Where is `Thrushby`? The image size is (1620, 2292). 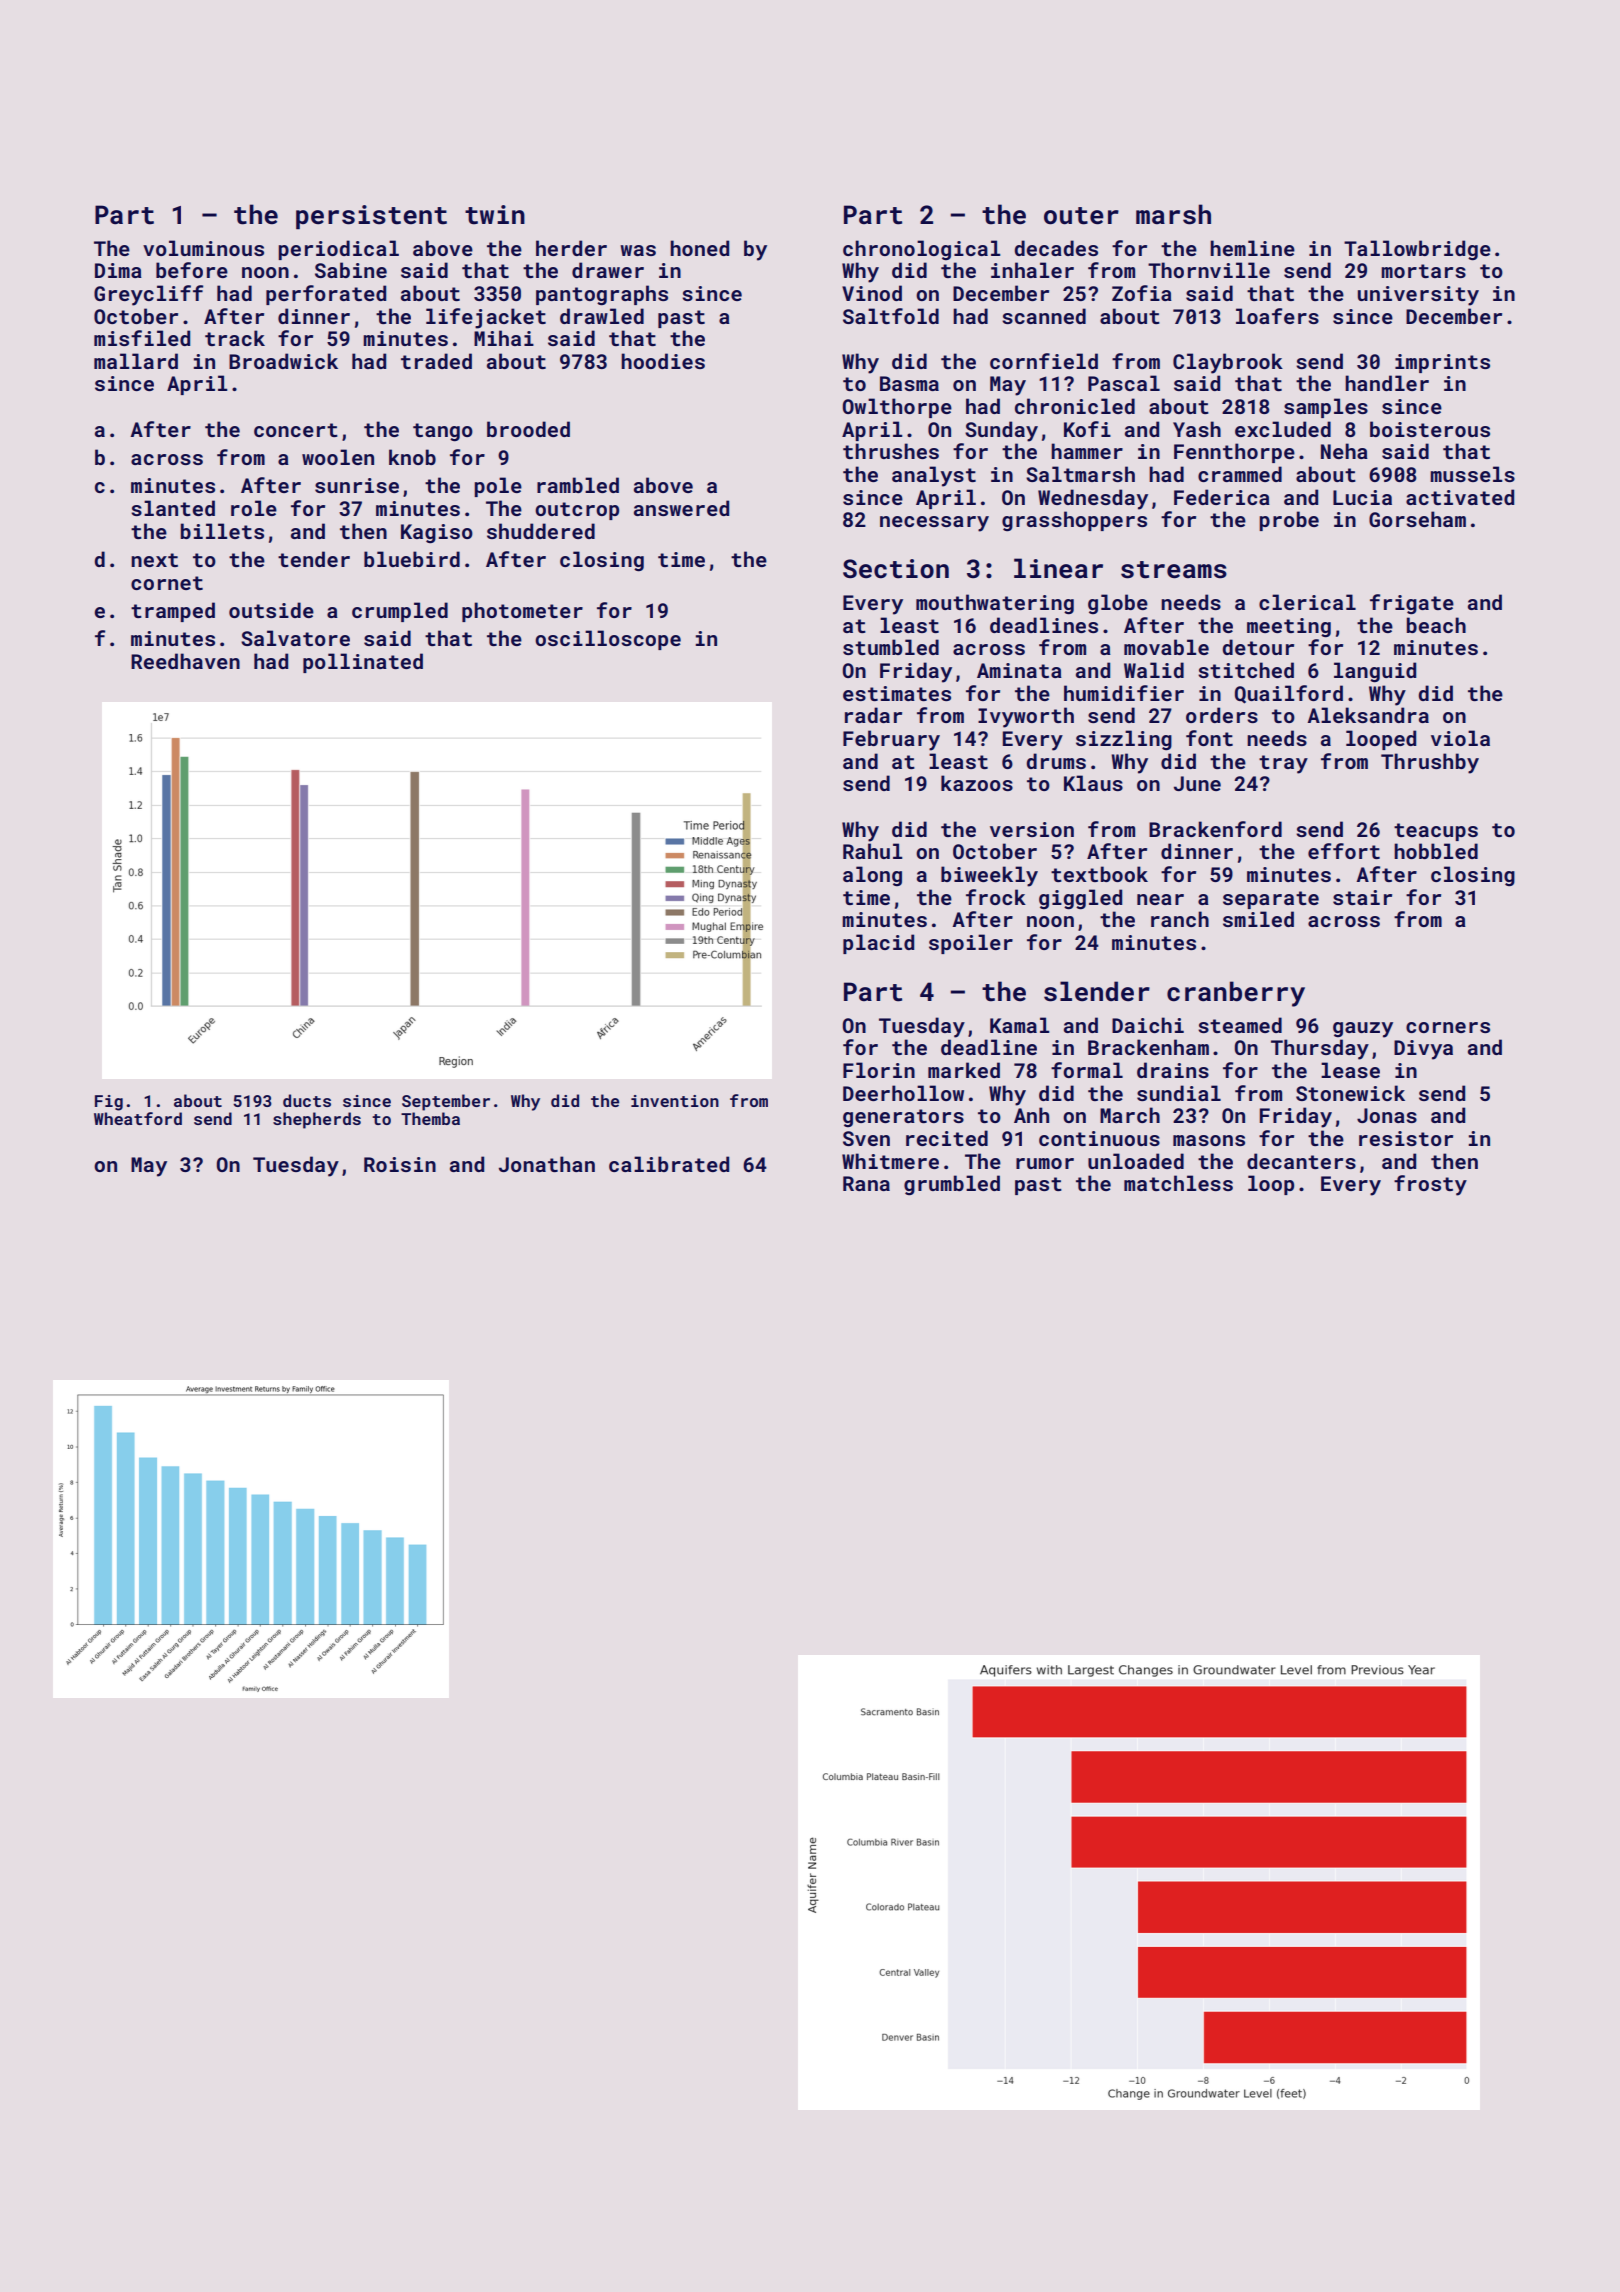 Thrushby is located at coordinates (1430, 763).
